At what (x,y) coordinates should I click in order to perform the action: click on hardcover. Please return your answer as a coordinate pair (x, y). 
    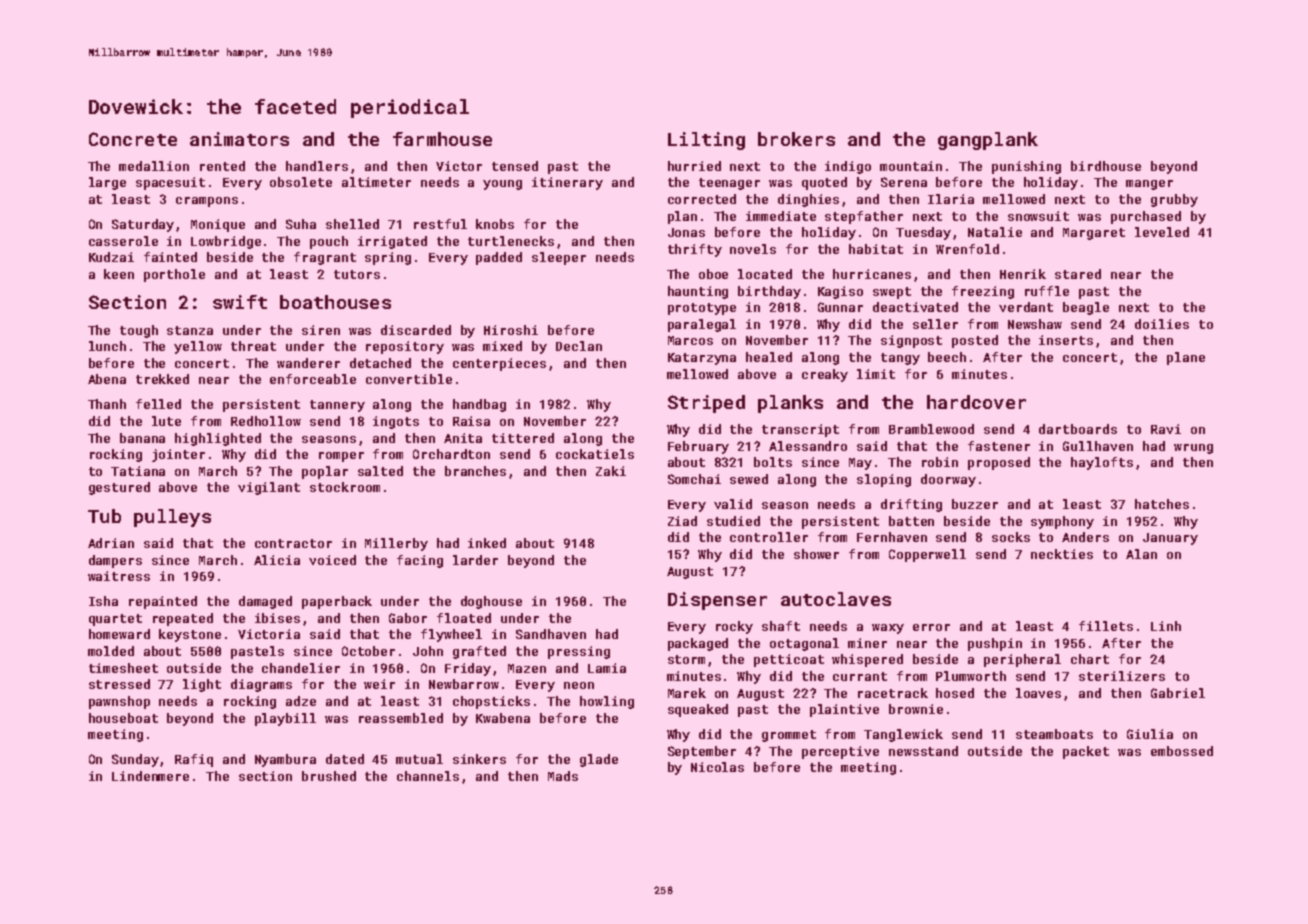
    Looking at the image, I should click on (976, 402).
